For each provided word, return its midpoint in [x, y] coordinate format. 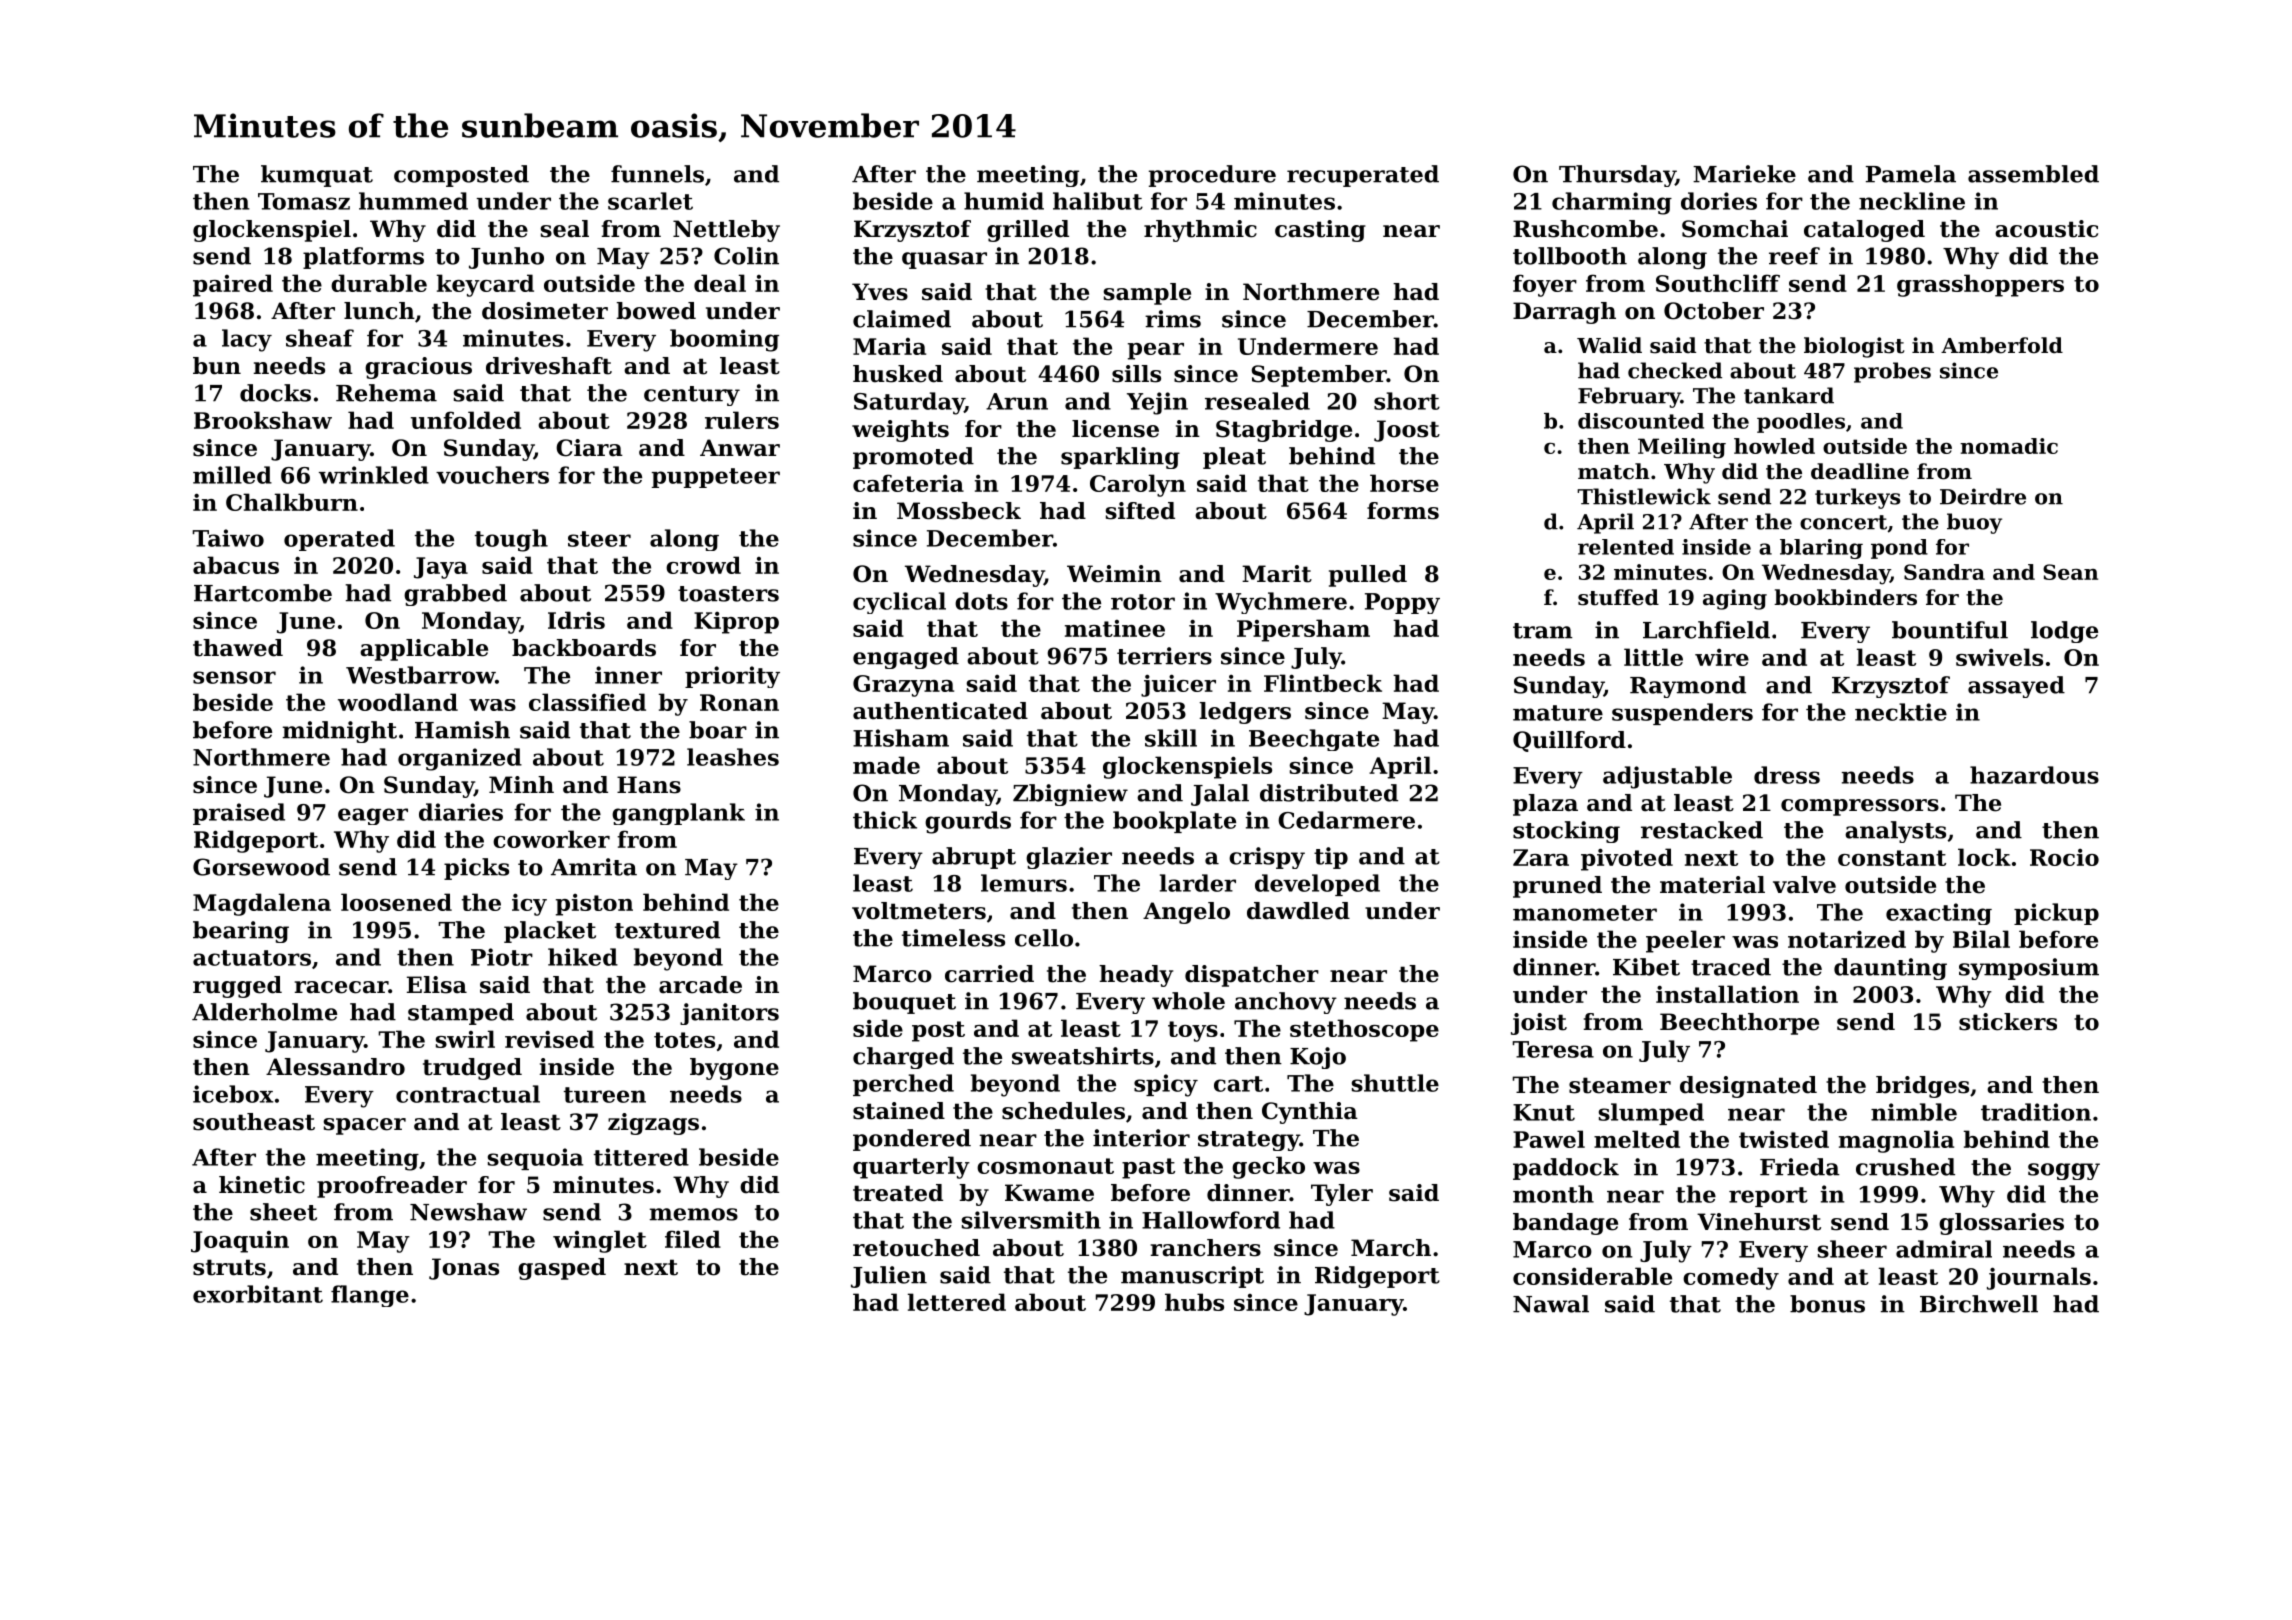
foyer [1545, 285]
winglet [600, 1241]
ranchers [1206, 1248]
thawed [238, 648]
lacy [247, 340]
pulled [1368, 576]
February [1629, 397]
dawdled [1298, 911]
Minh [521, 784]
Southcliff [1718, 283]
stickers [2008, 1022]
